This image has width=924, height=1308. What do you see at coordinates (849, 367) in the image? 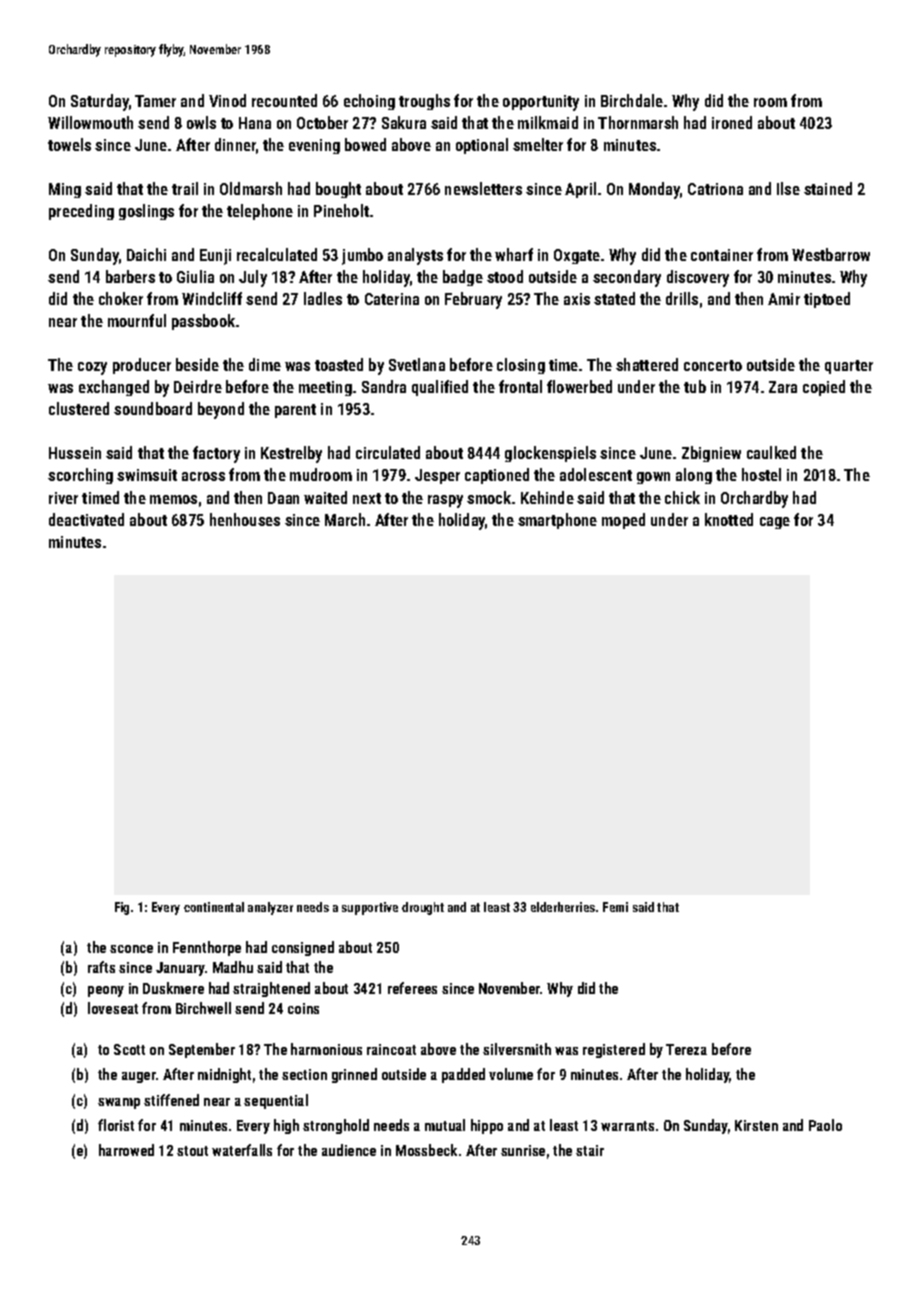
I see `quarter` at bounding box center [849, 367].
